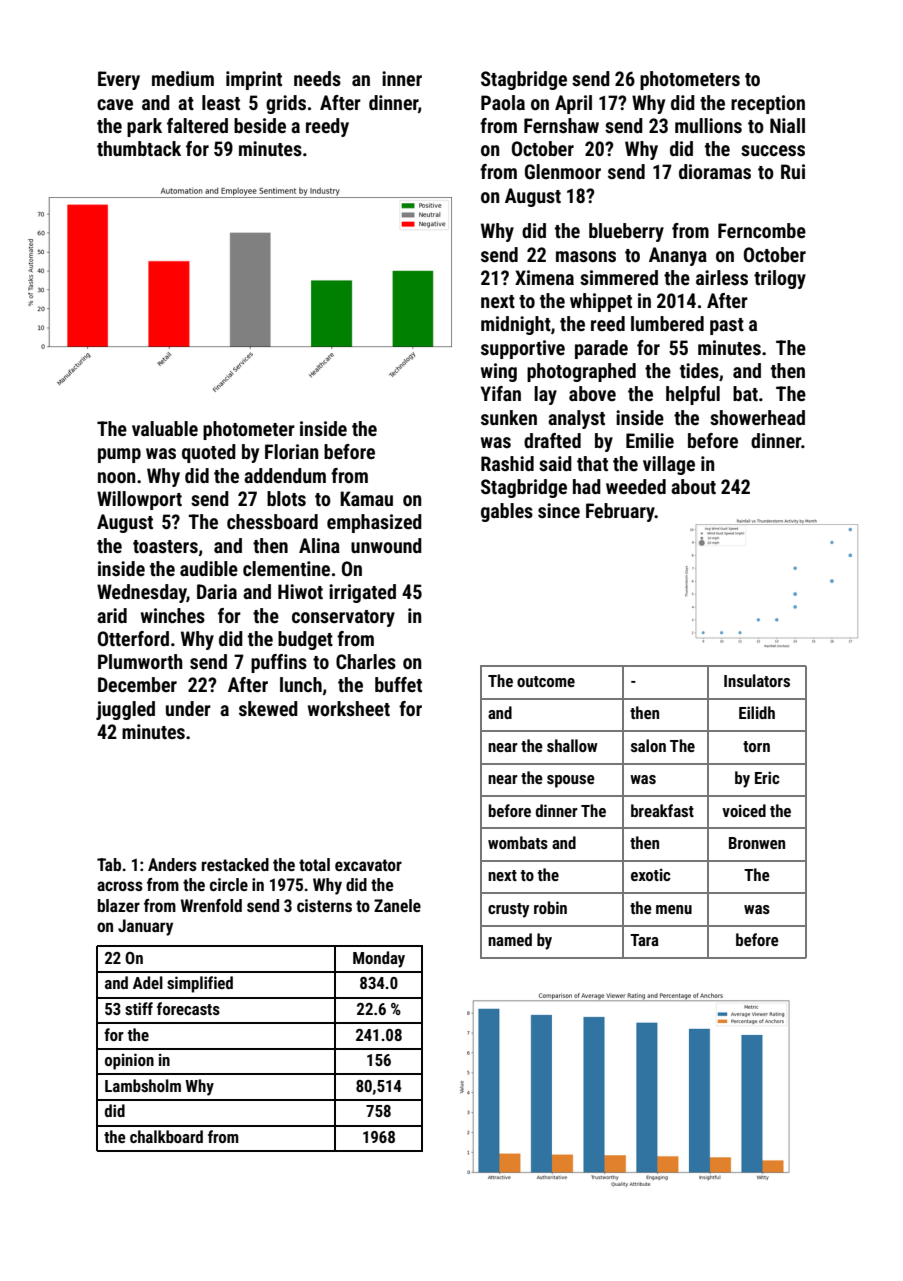 Image resolution: width=903 pixels, height=1281 pixels. Describe the element at coordinates (166, 1136) in the screenshot. I see `chalkboard` at that location.
